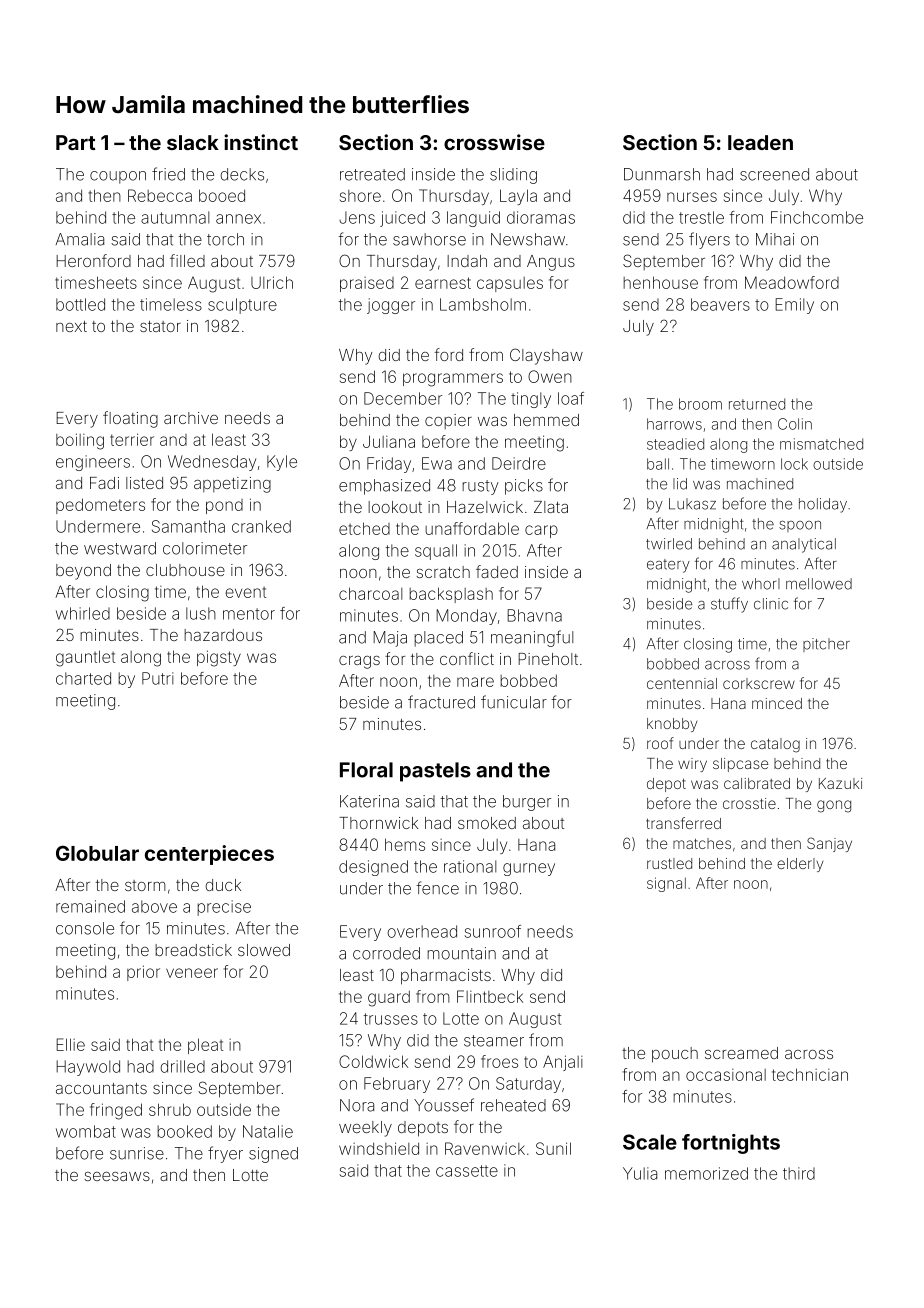 This image has height=1308, width=924. What do you see at coordinates (546, 420) in the image?
I see `hemmed` at bounding box center [546, 420].
